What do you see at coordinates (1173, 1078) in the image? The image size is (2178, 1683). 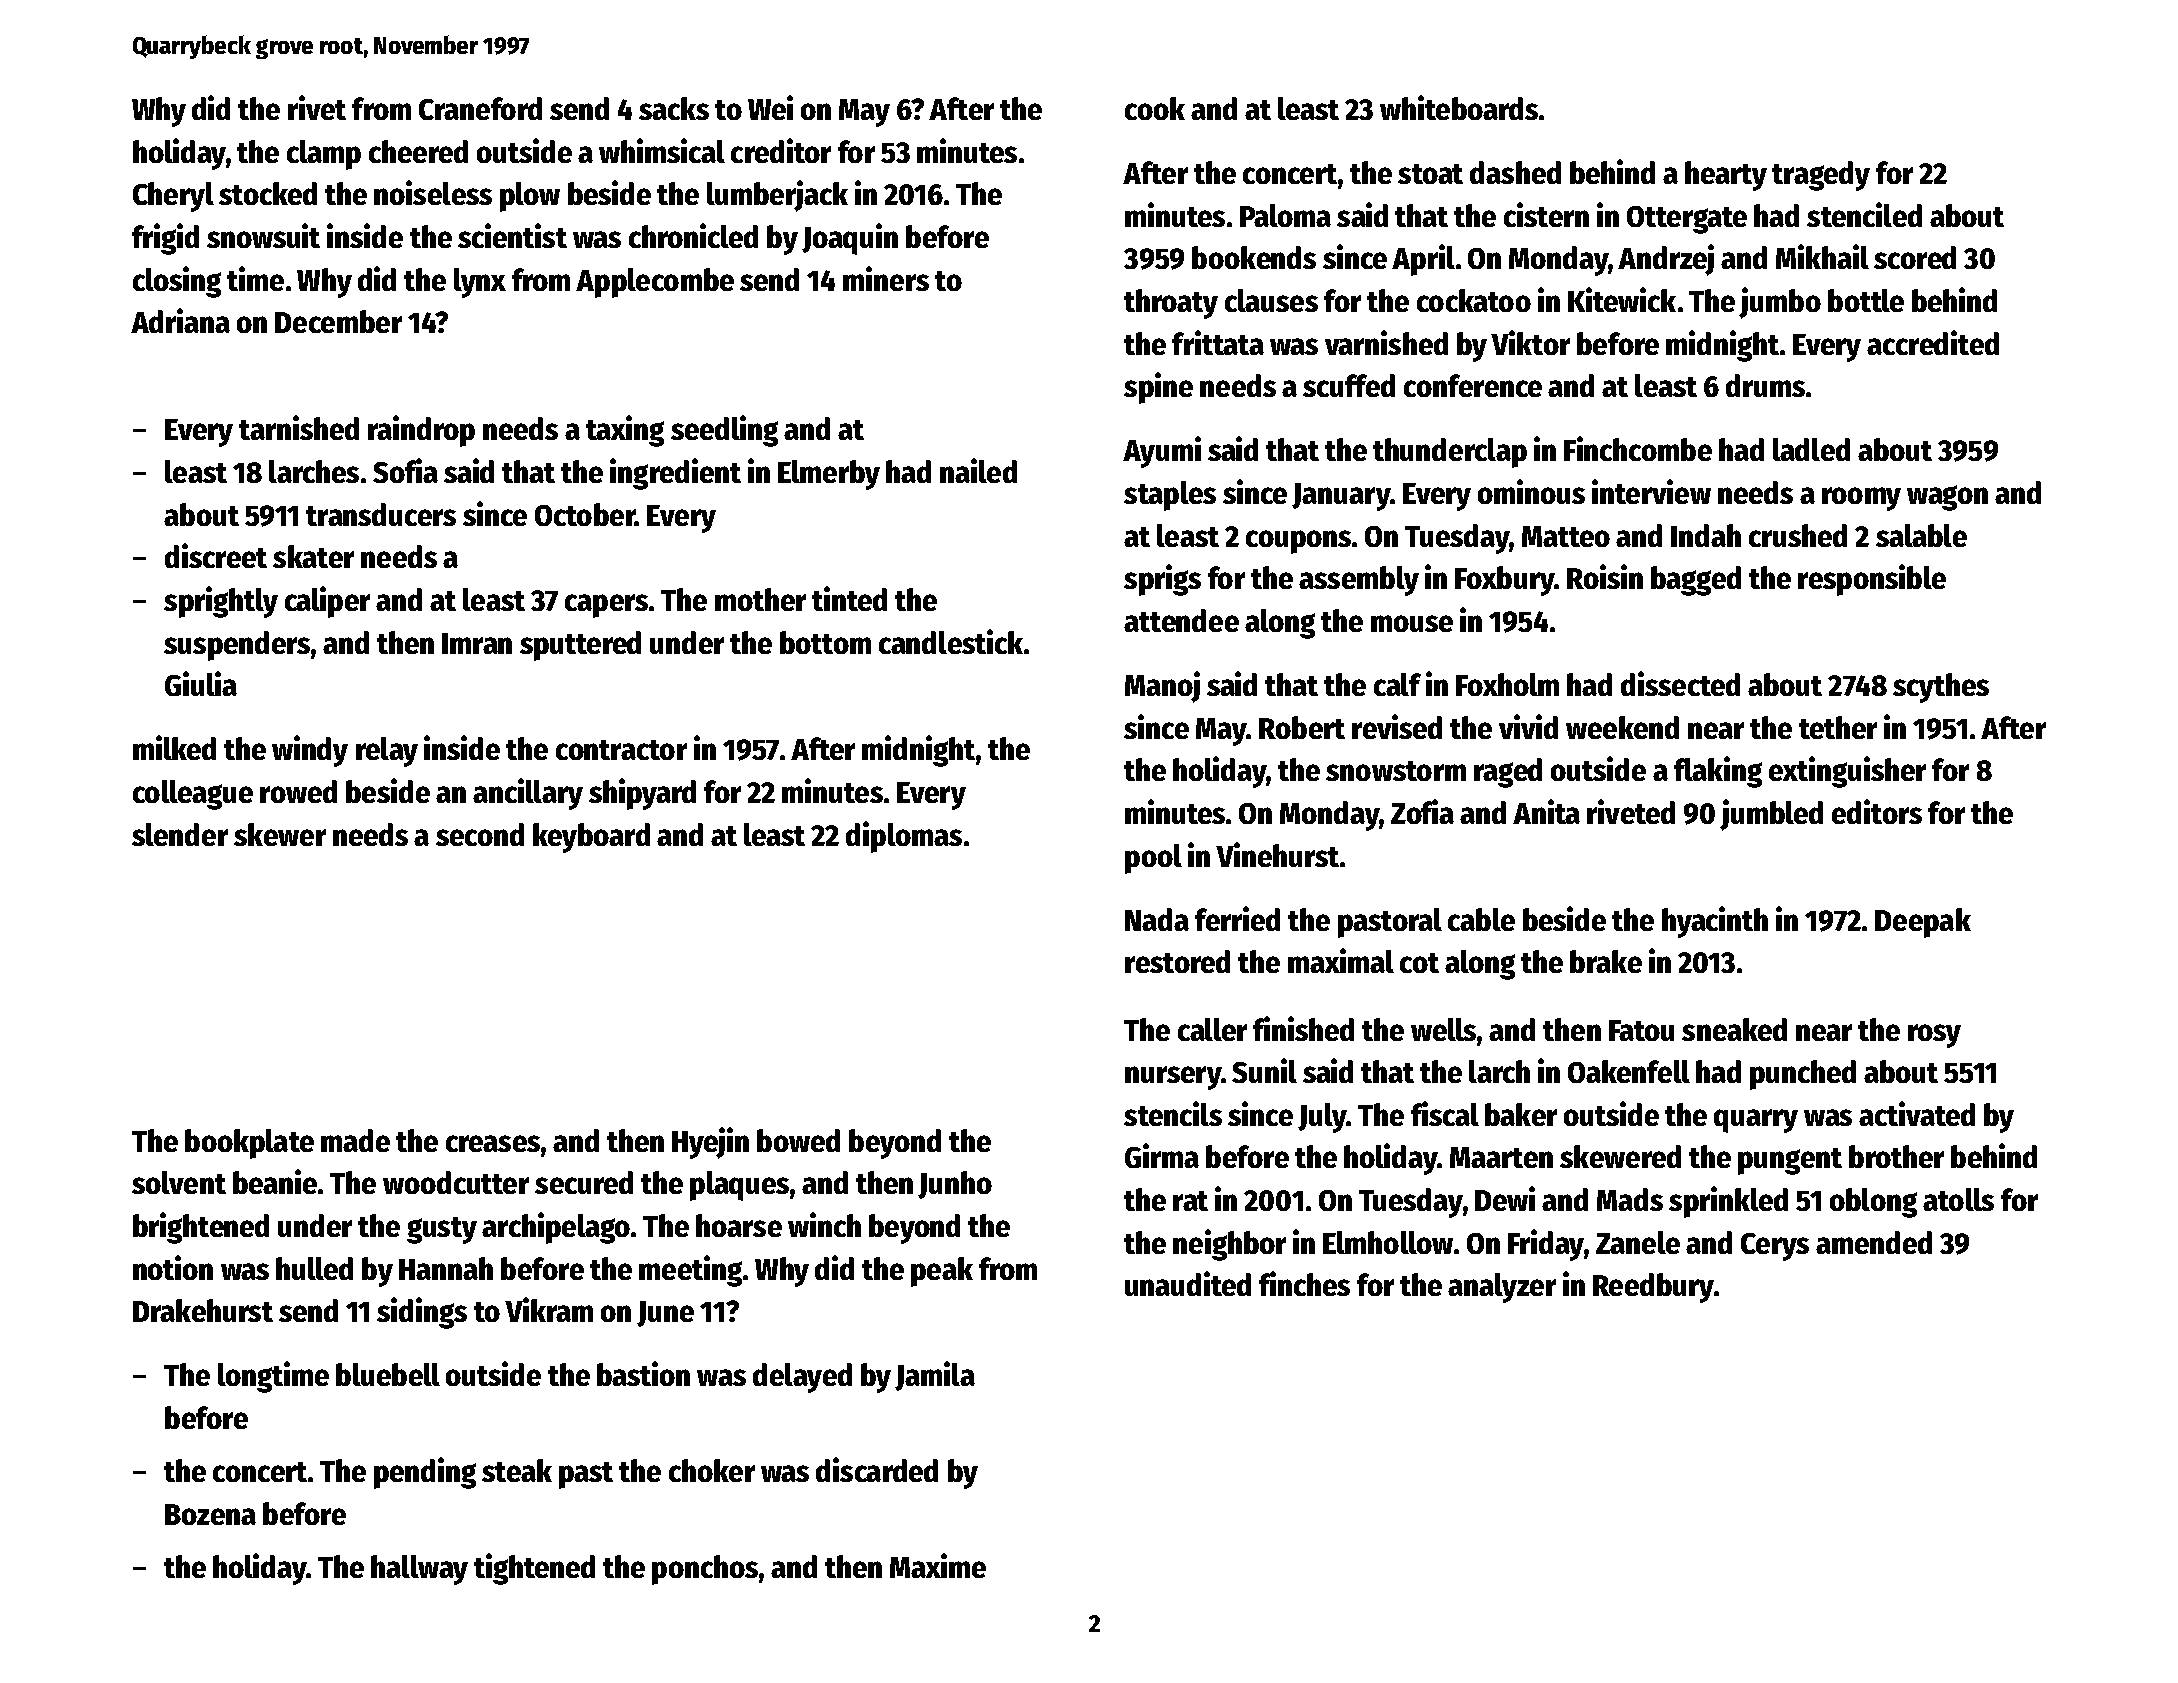 I see `nursery` at bounding box center [1173, 1078].
